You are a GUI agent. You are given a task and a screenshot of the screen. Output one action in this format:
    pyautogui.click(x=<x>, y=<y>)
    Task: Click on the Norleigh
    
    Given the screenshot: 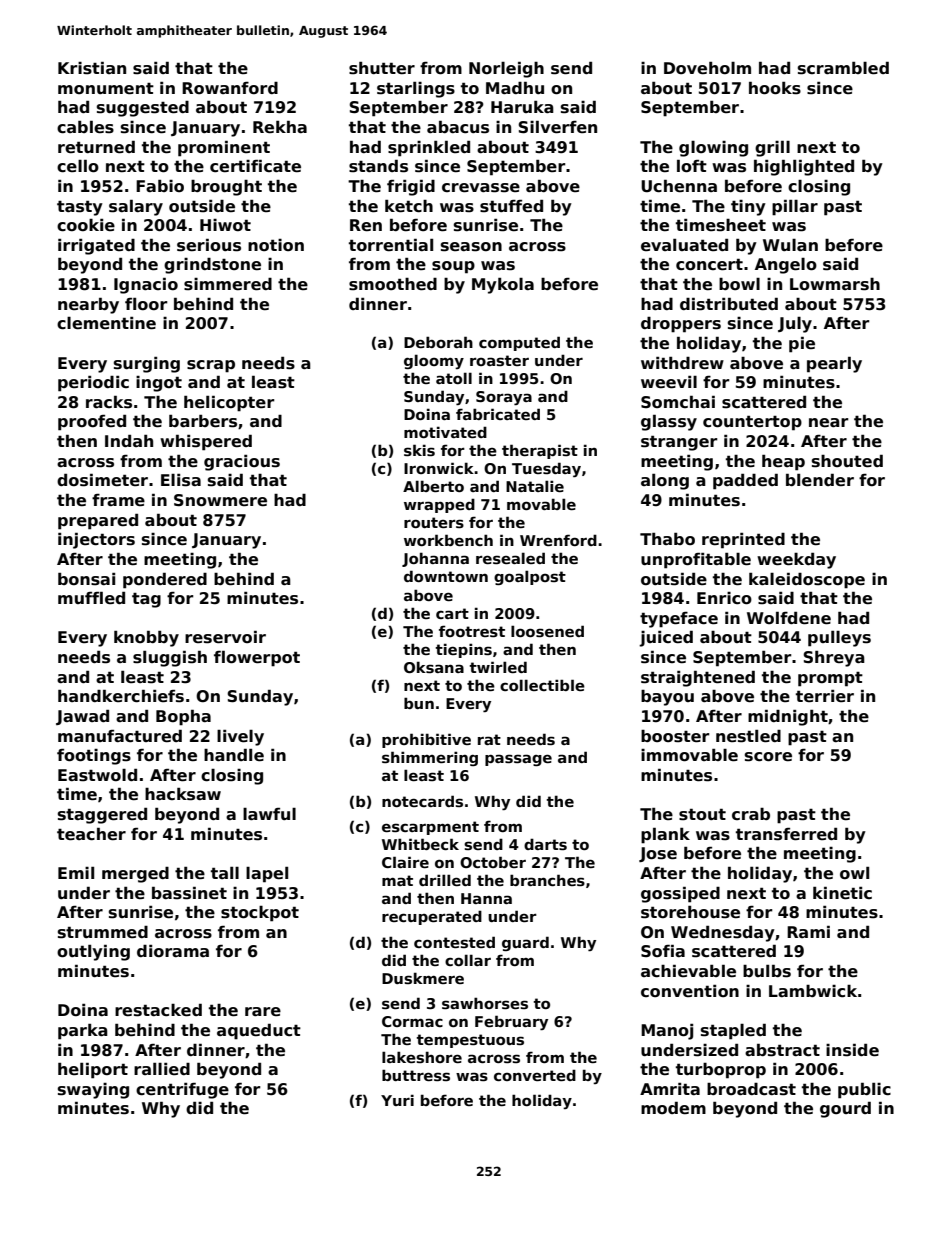 What is the action you would take?
    pyautogui.click(x=506, y=69)
